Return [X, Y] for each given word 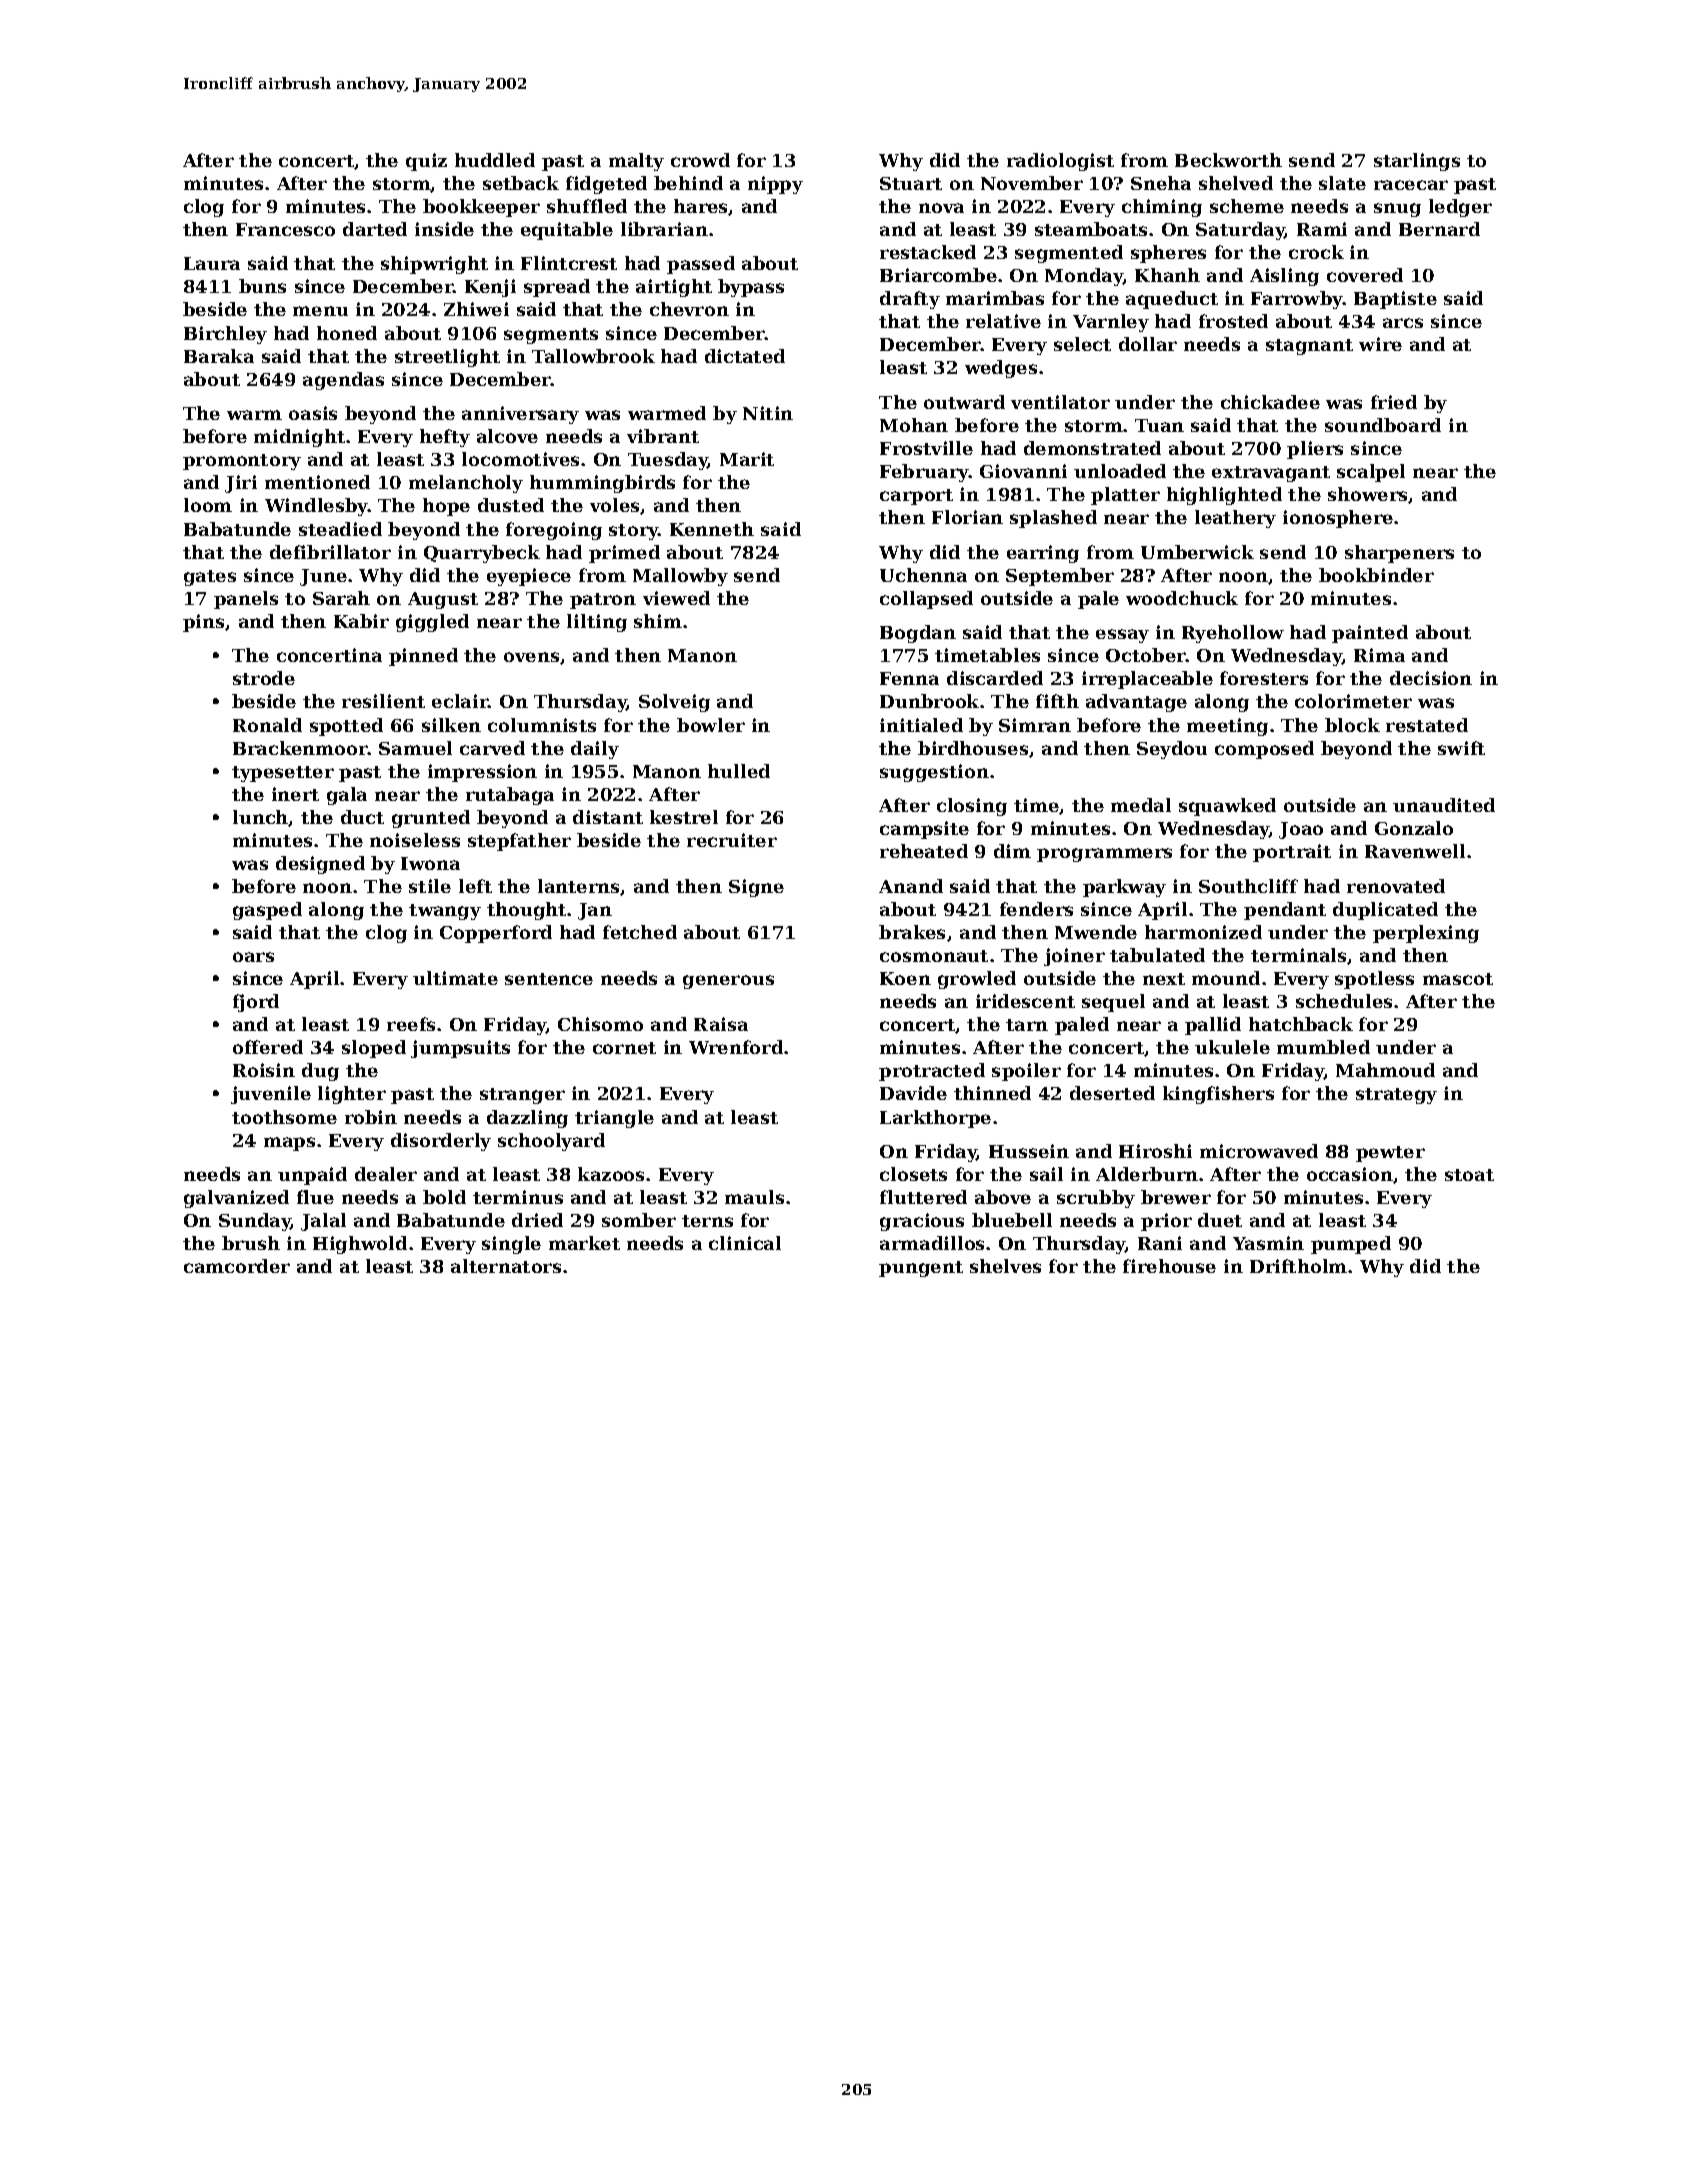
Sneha [1161, 183]
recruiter [732, 840]
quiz [426, 162]
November [1032, 183]
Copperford [496, 934]
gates [210, 578]
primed [624, 554]
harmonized [1203, 932]
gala [347, 796]
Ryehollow [1233, 634]
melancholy [466, 484]
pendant [1285, 911]
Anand [911, 886]
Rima [1379, 655]
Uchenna [923, 575]
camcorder [237, 1266]
